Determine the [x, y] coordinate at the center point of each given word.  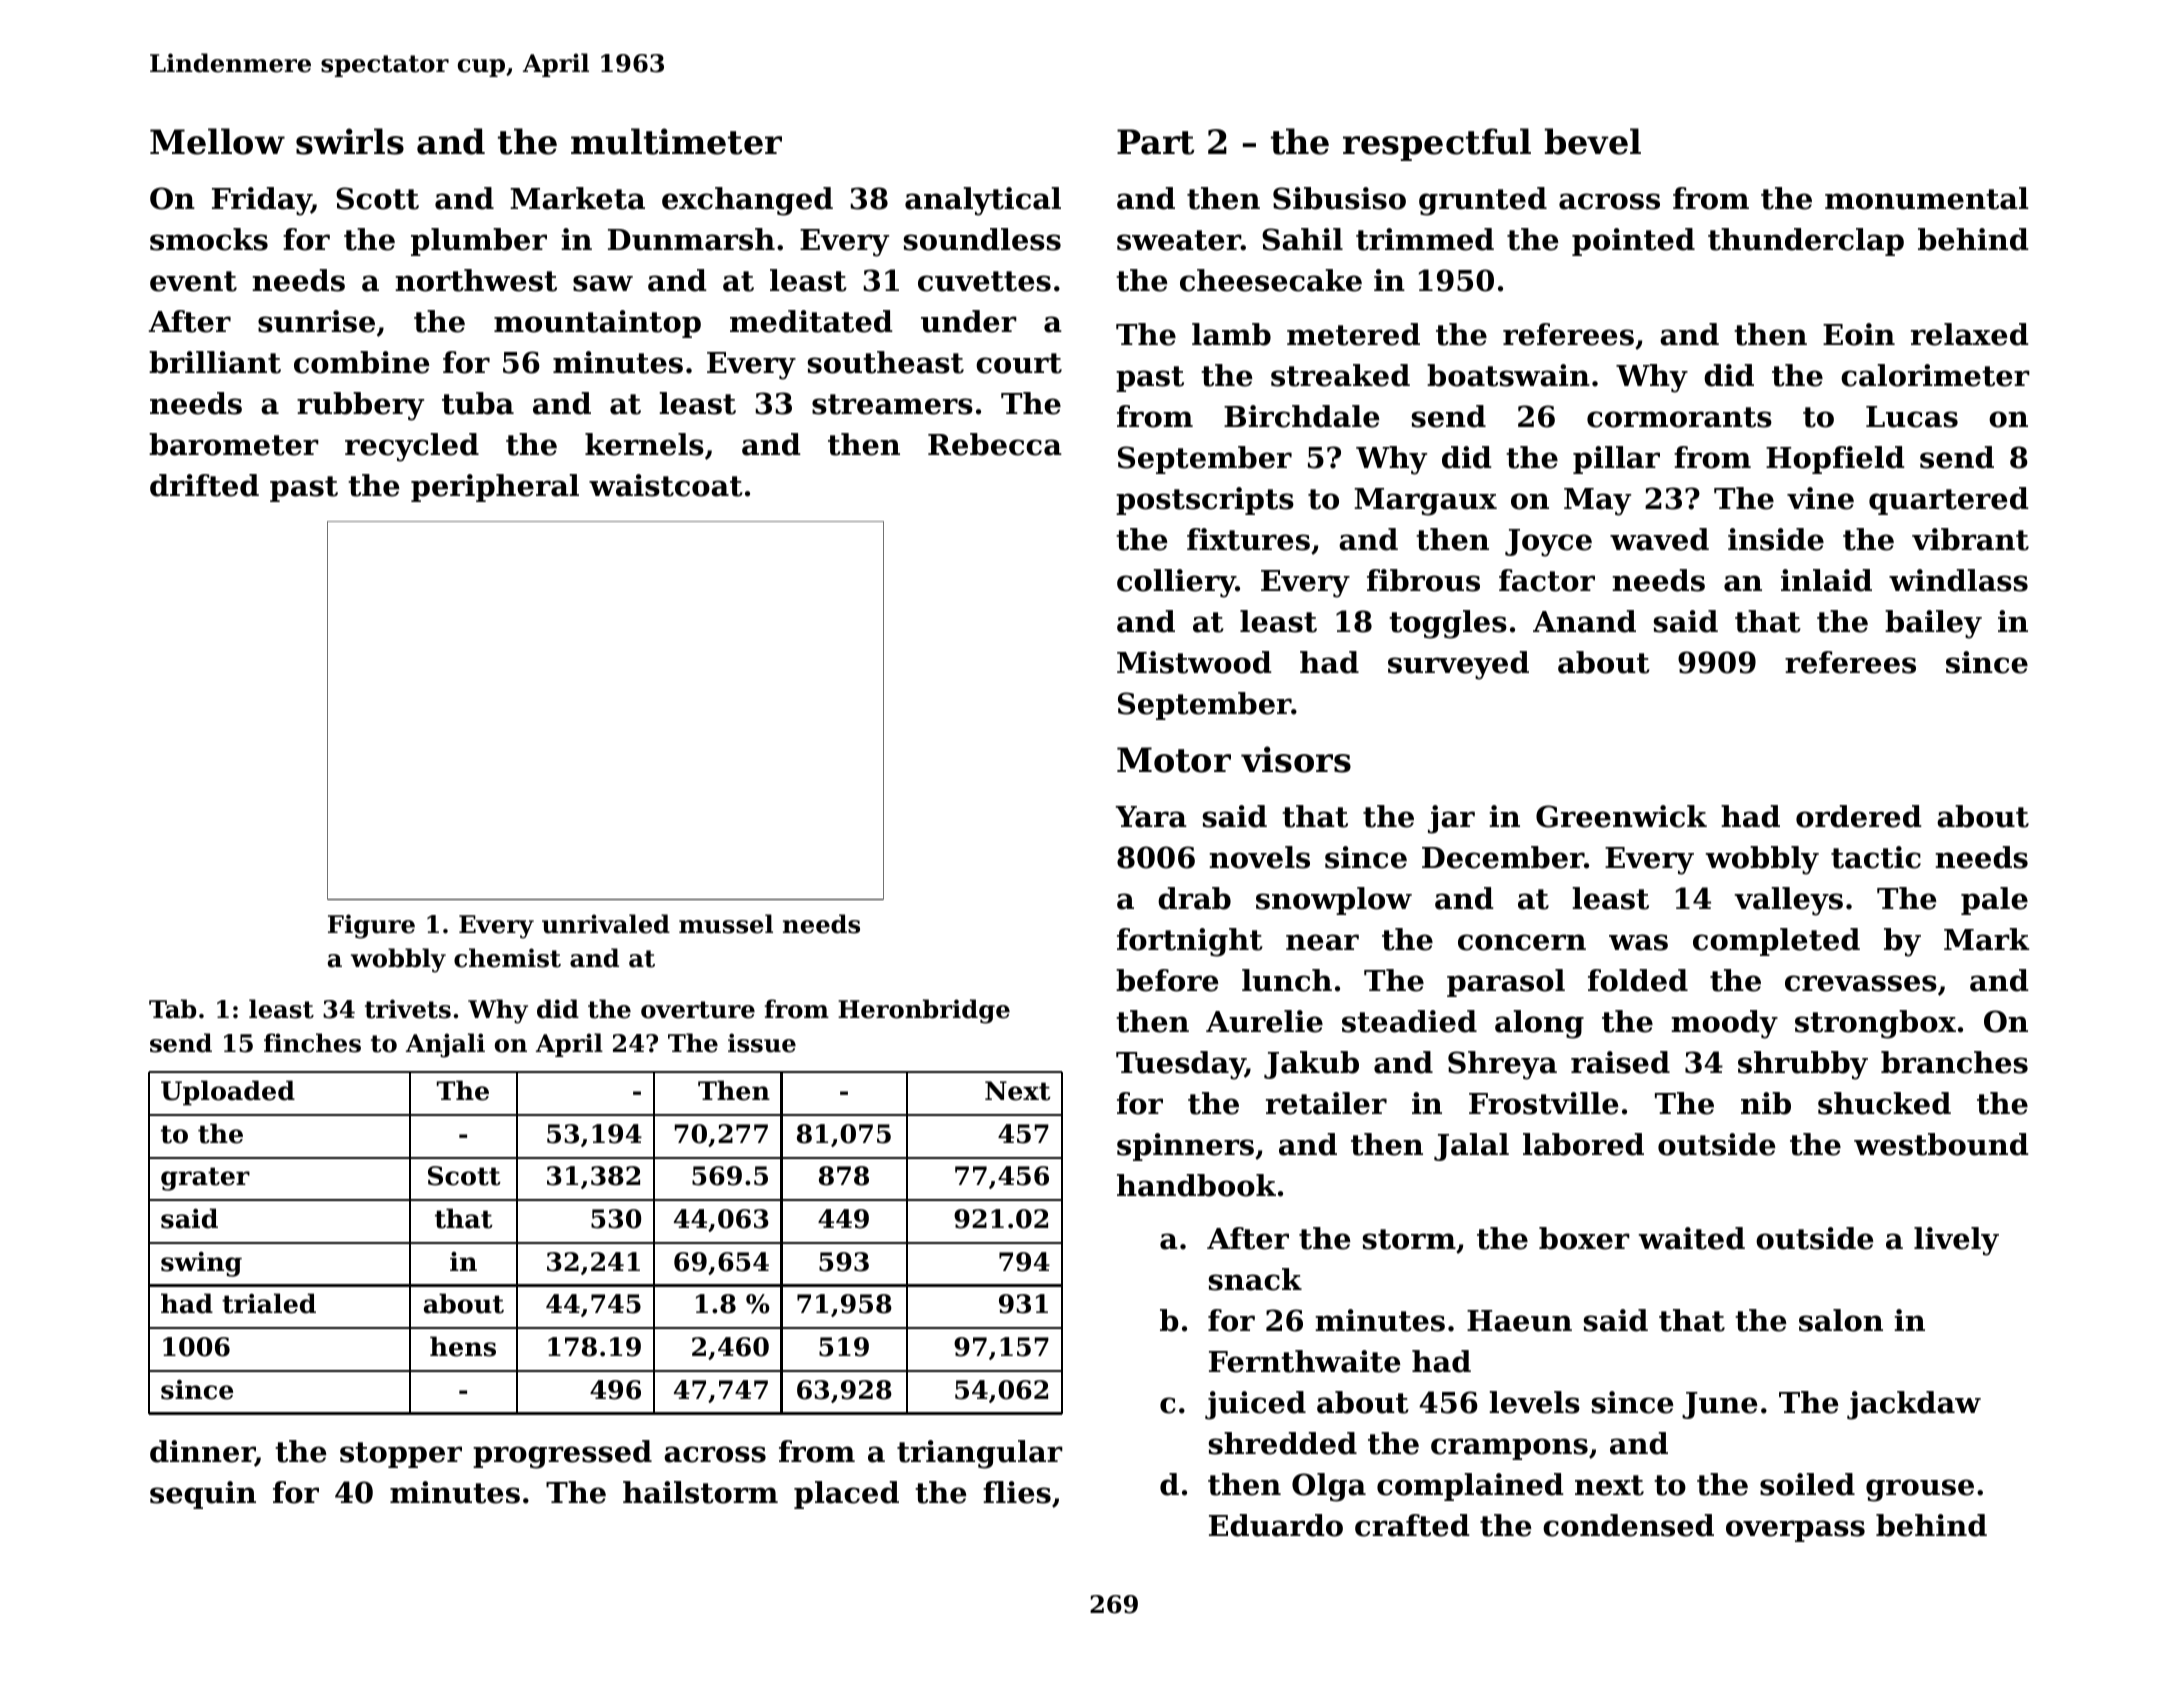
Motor [1174, 760]
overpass [1795, 1531]
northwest [476, 280]
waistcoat [666, 485]
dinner [202, 1453]
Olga [1329, 1487]
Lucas [1912, 417]
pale [1994, 901]
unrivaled [606, 924]
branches [1954, 1062]
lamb [1231, 334]
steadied [1409, 1021]
